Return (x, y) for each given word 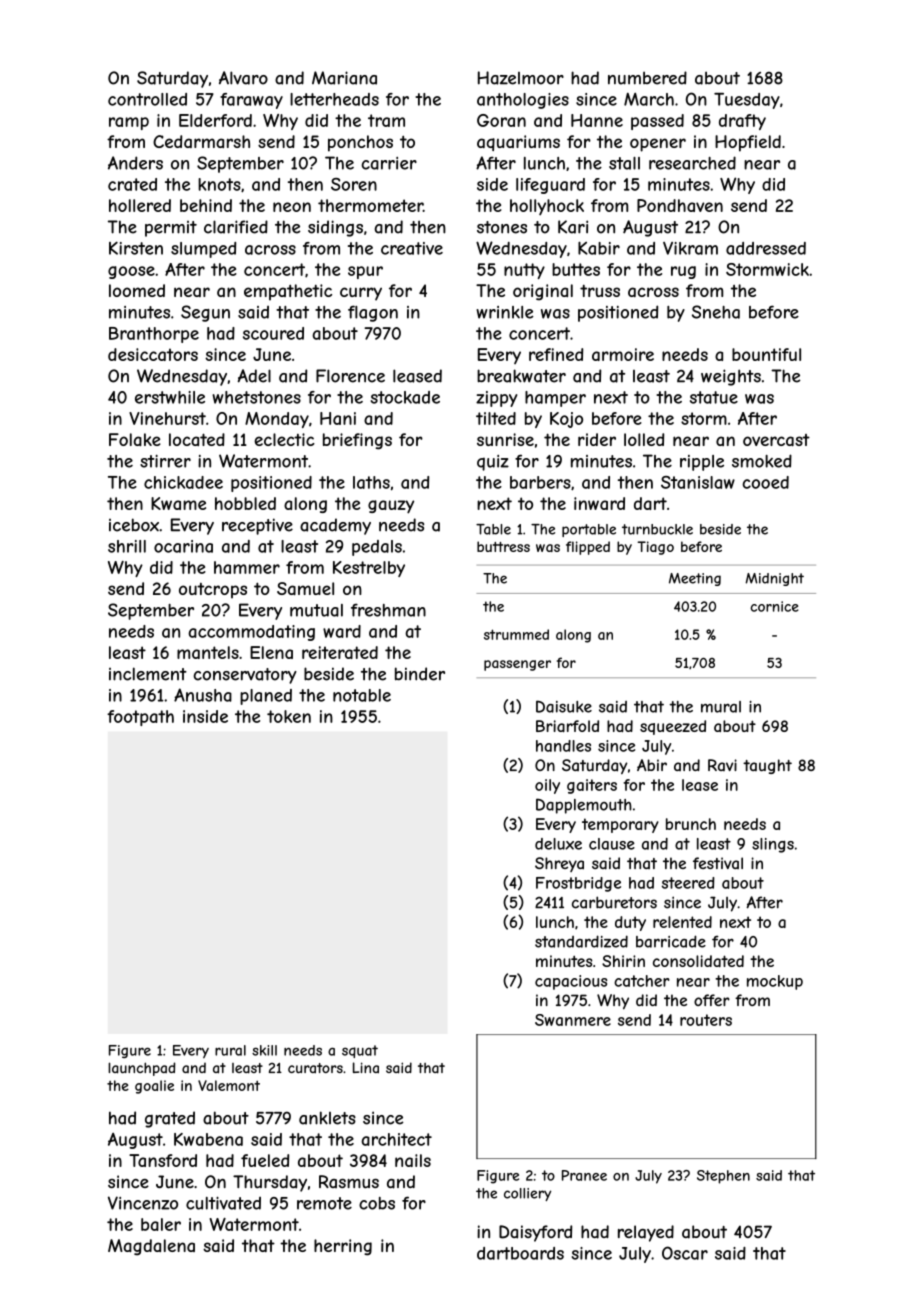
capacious (571, 982)
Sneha (716, 312)
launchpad (141, 1069)
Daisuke (564, 706)
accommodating (251, 633)
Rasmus (349, 1182)
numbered (647, 78)
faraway (251, 101)
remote (324, 1203)
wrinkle (505, 312)
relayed (646, 1233)
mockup (775, 982)
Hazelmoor (521, 78)
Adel (254, 376)
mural (721, 707)
